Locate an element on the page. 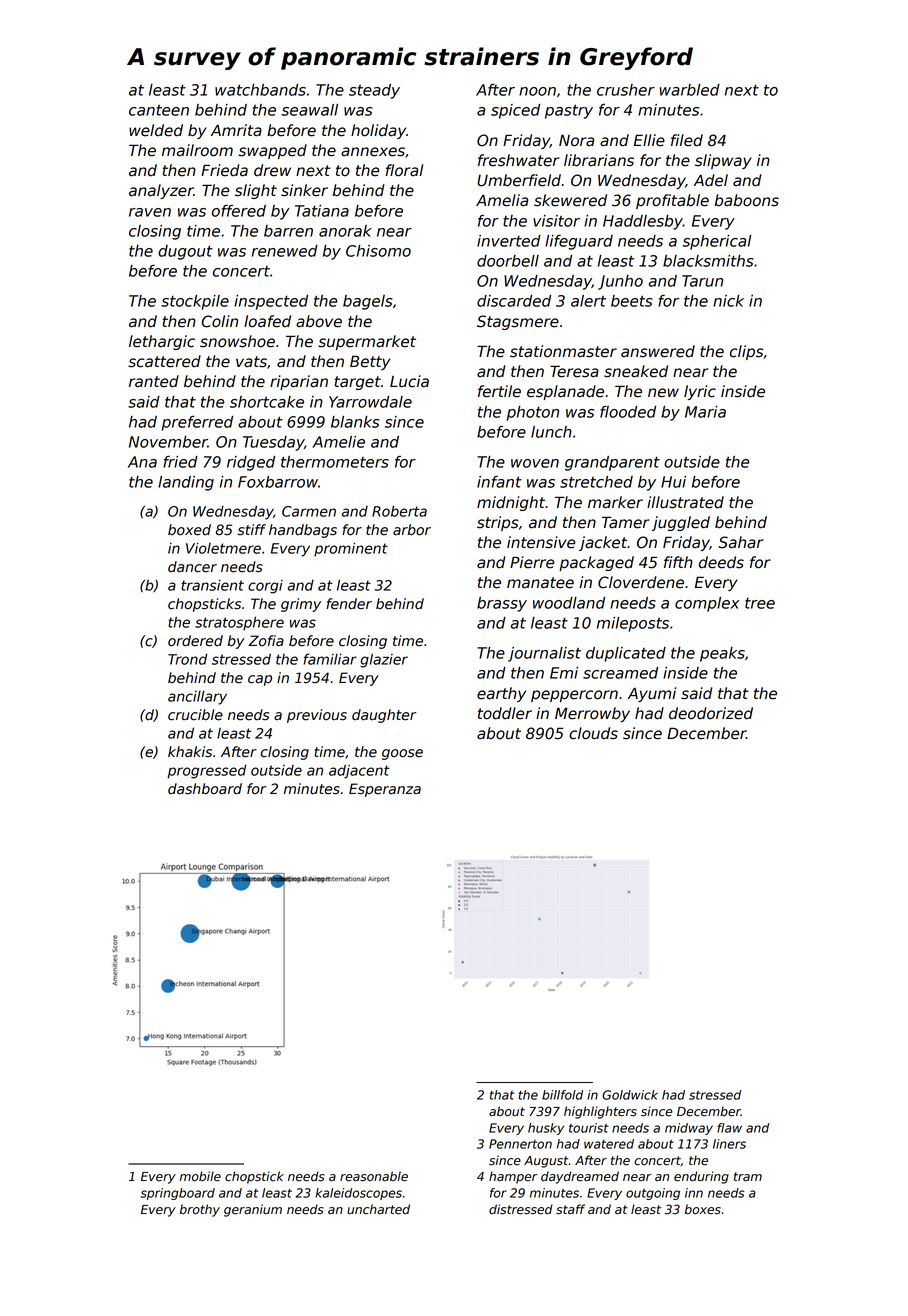  springboard is located at coordinates (178, 1194).
